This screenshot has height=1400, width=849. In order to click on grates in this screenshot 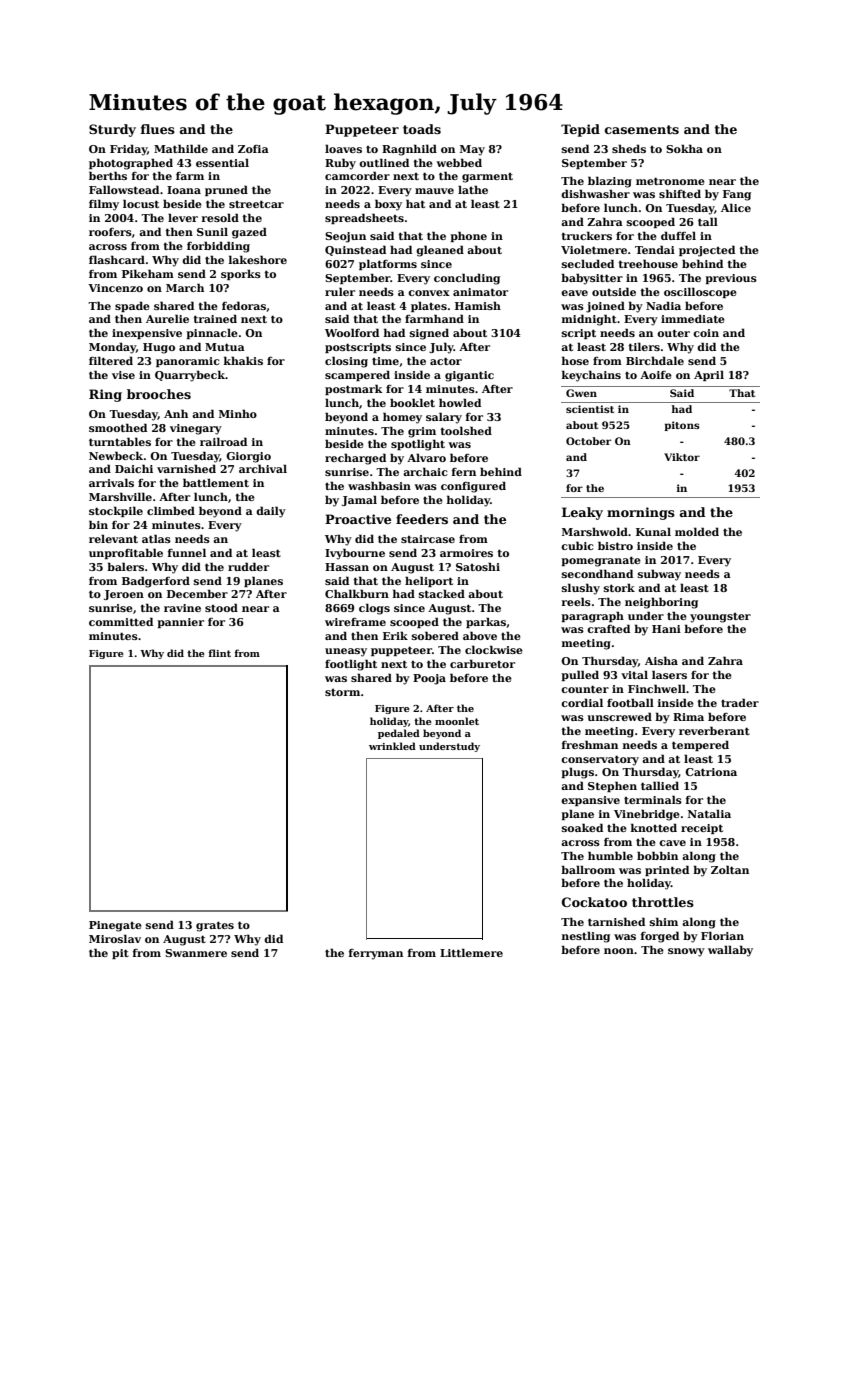, I will do `click(215, 926)`.
